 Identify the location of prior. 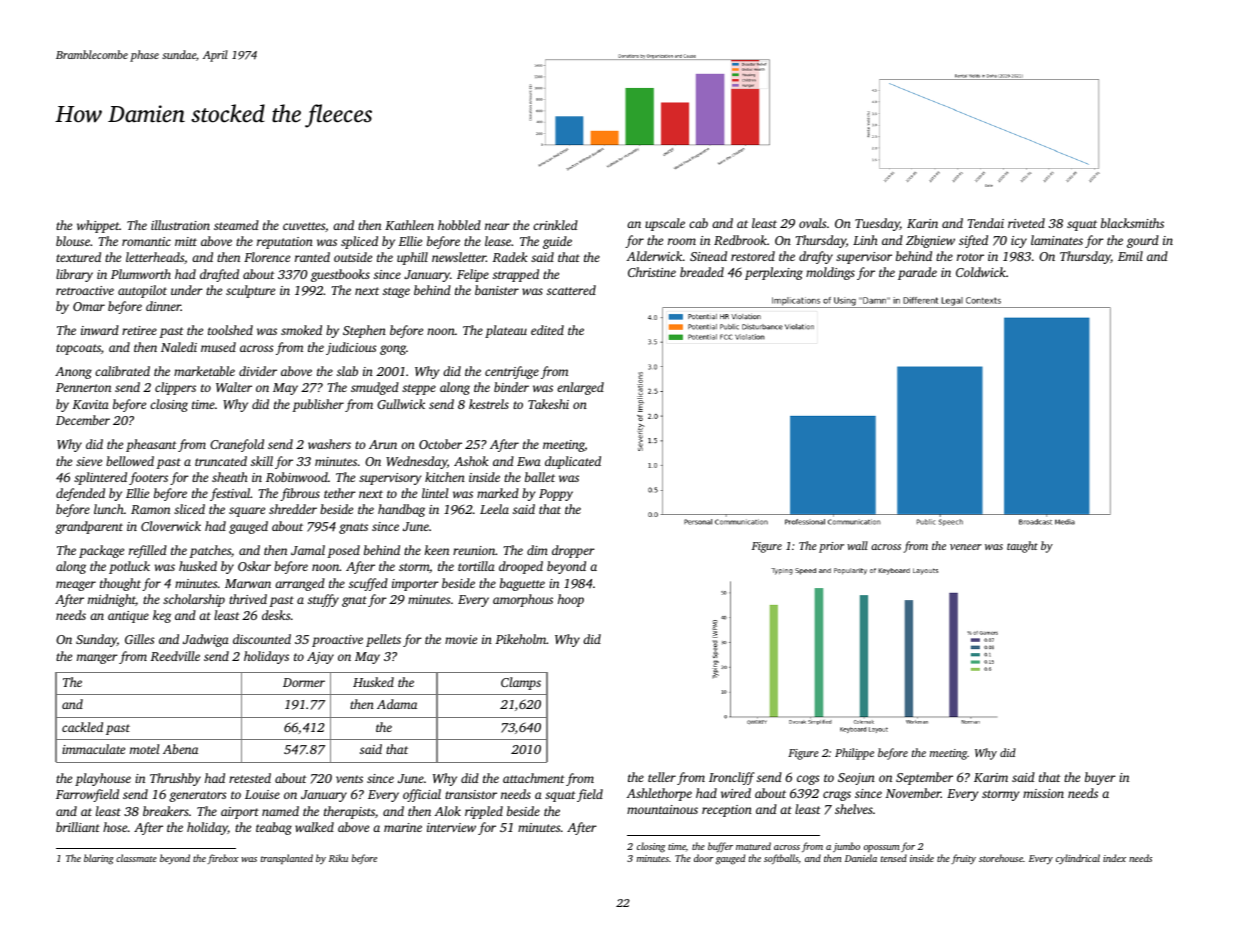
(831, 547).
